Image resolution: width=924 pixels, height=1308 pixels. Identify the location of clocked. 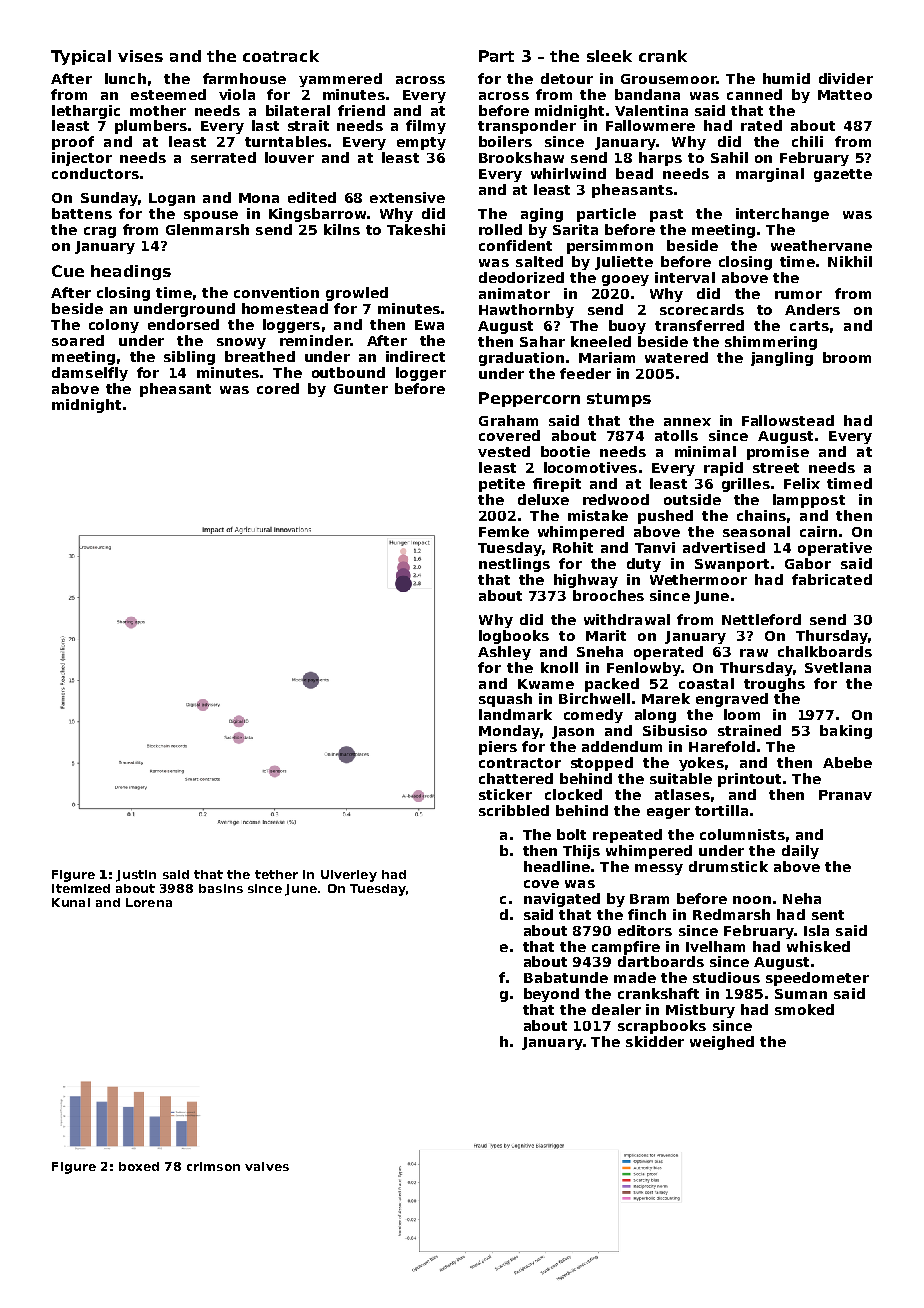
(573, 794).
